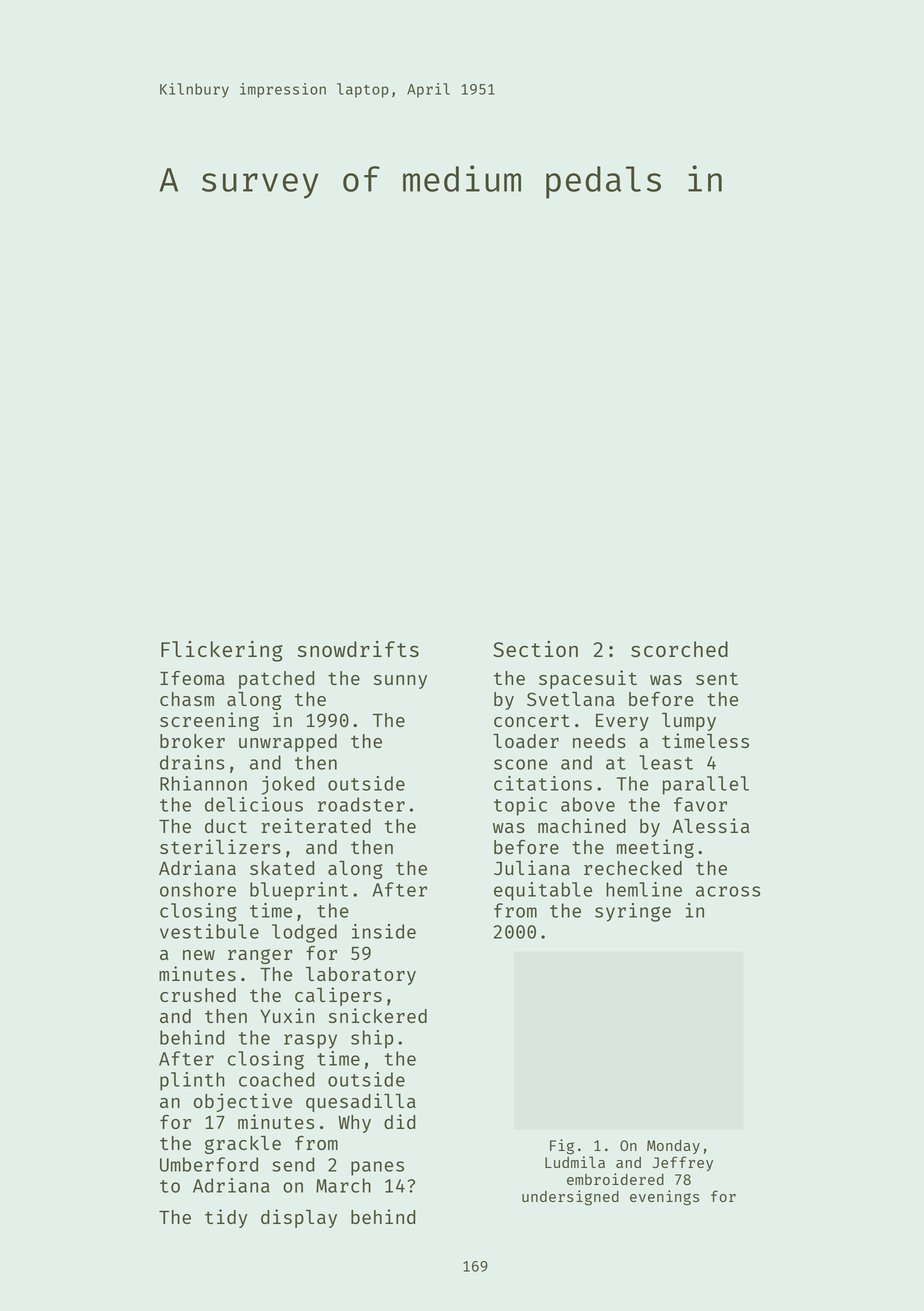 The width and height of the document is (924, 1311). I want to click on evenings, so click(664, 1198).
